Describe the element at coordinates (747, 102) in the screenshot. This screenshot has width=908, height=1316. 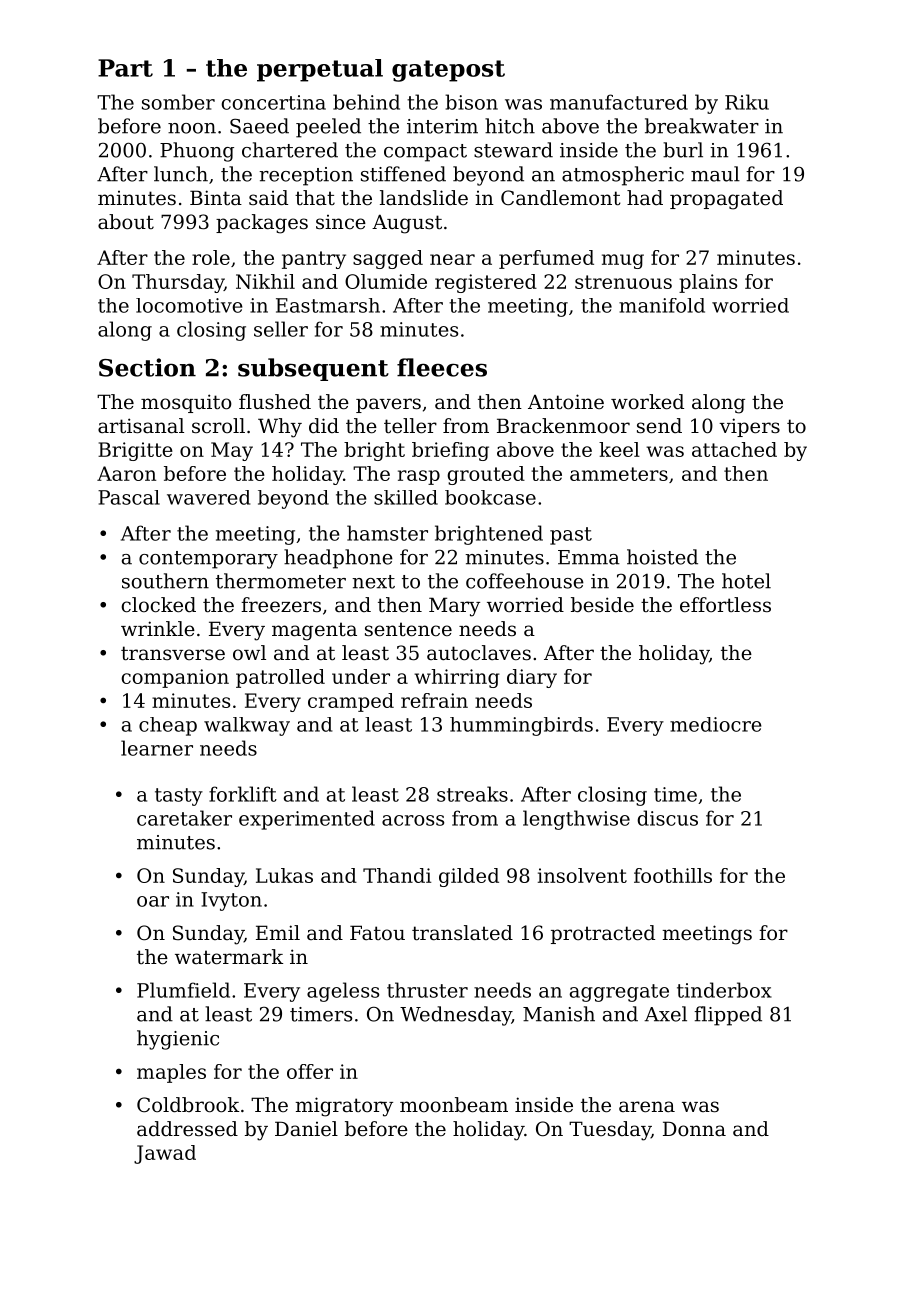
I see `Riku` at that location.
